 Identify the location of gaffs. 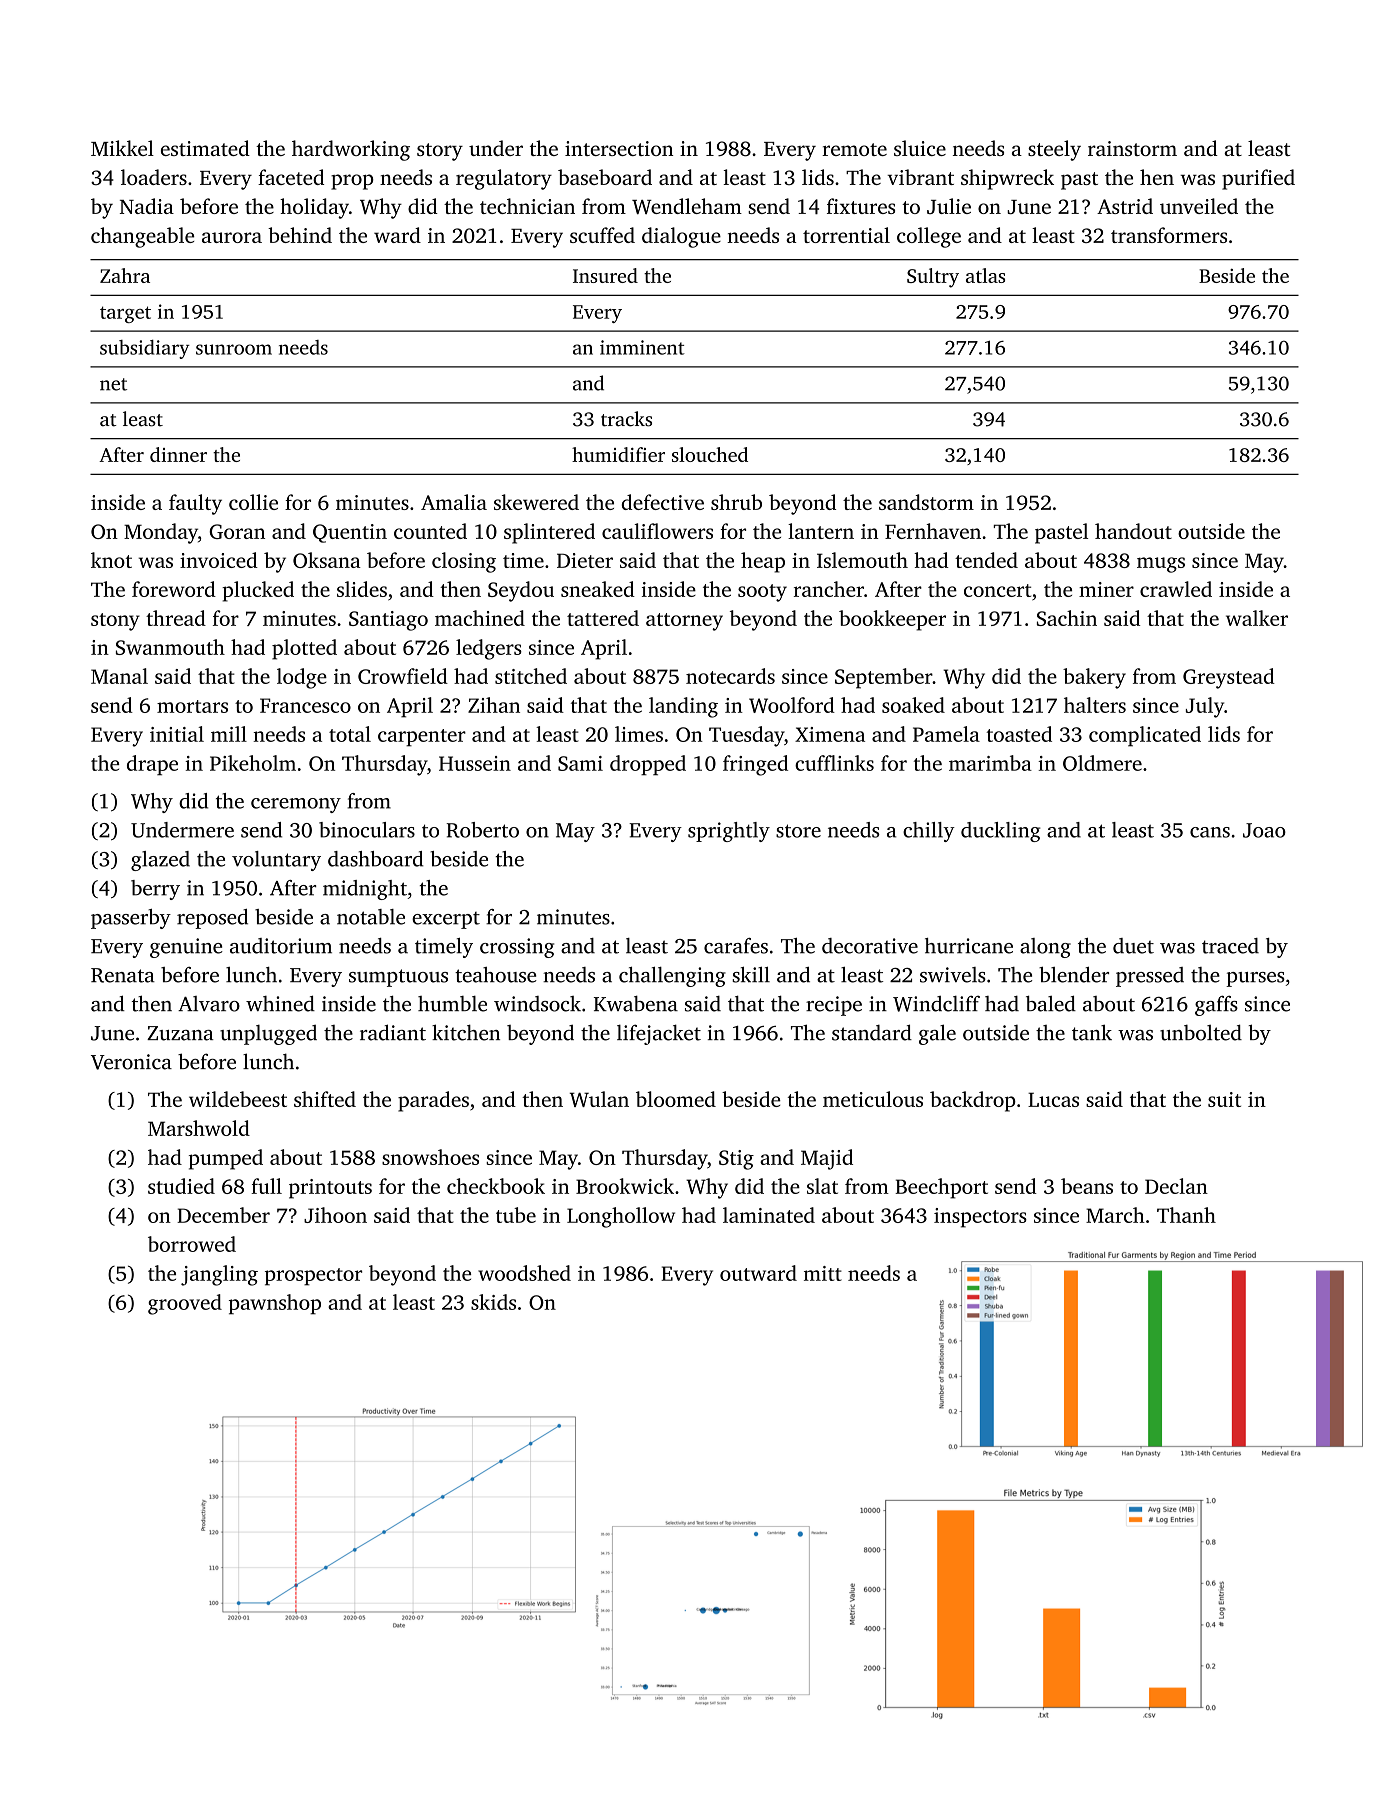
(1216, 1005).
